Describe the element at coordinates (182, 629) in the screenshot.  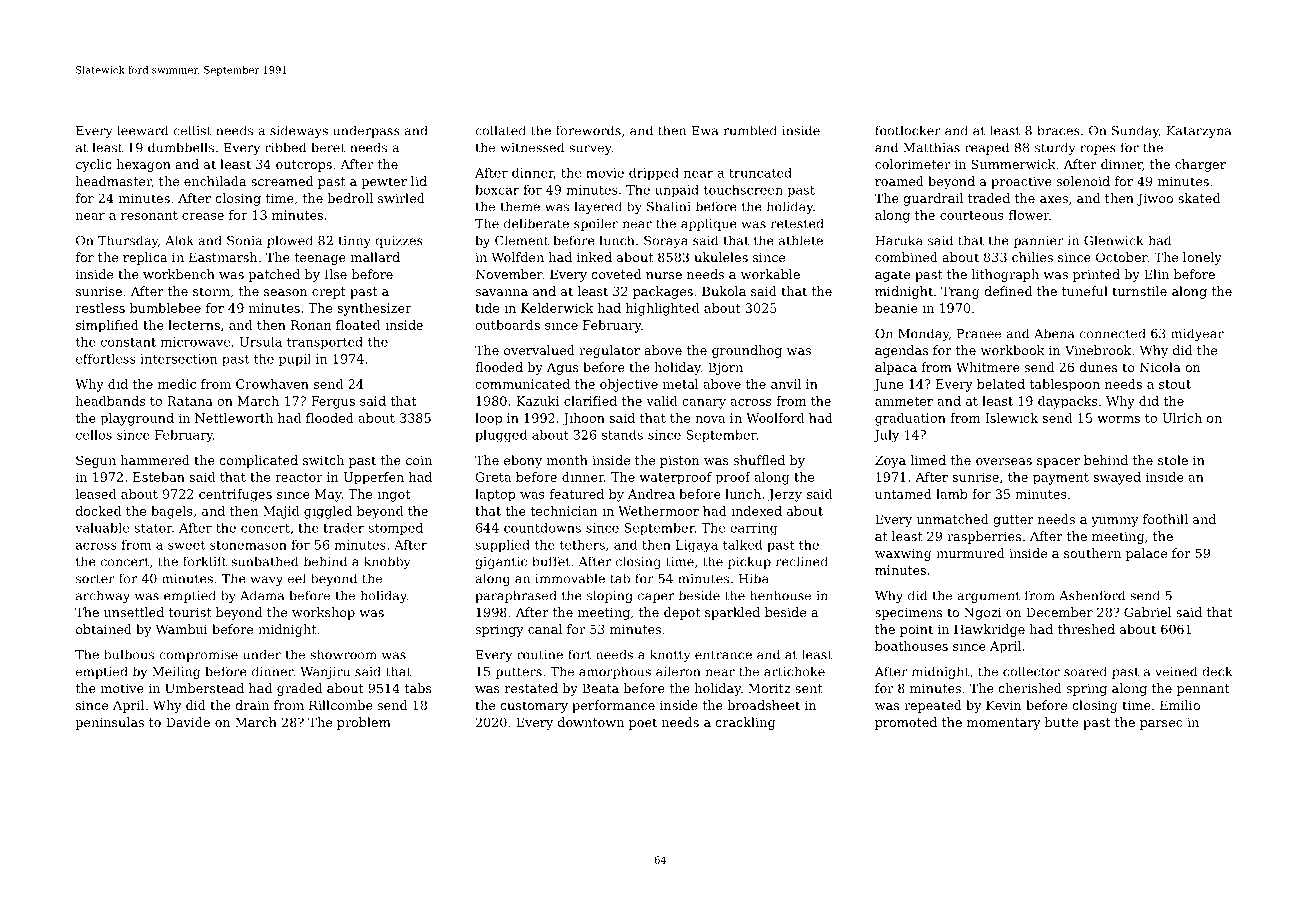
I see `Wambui` at that location.
